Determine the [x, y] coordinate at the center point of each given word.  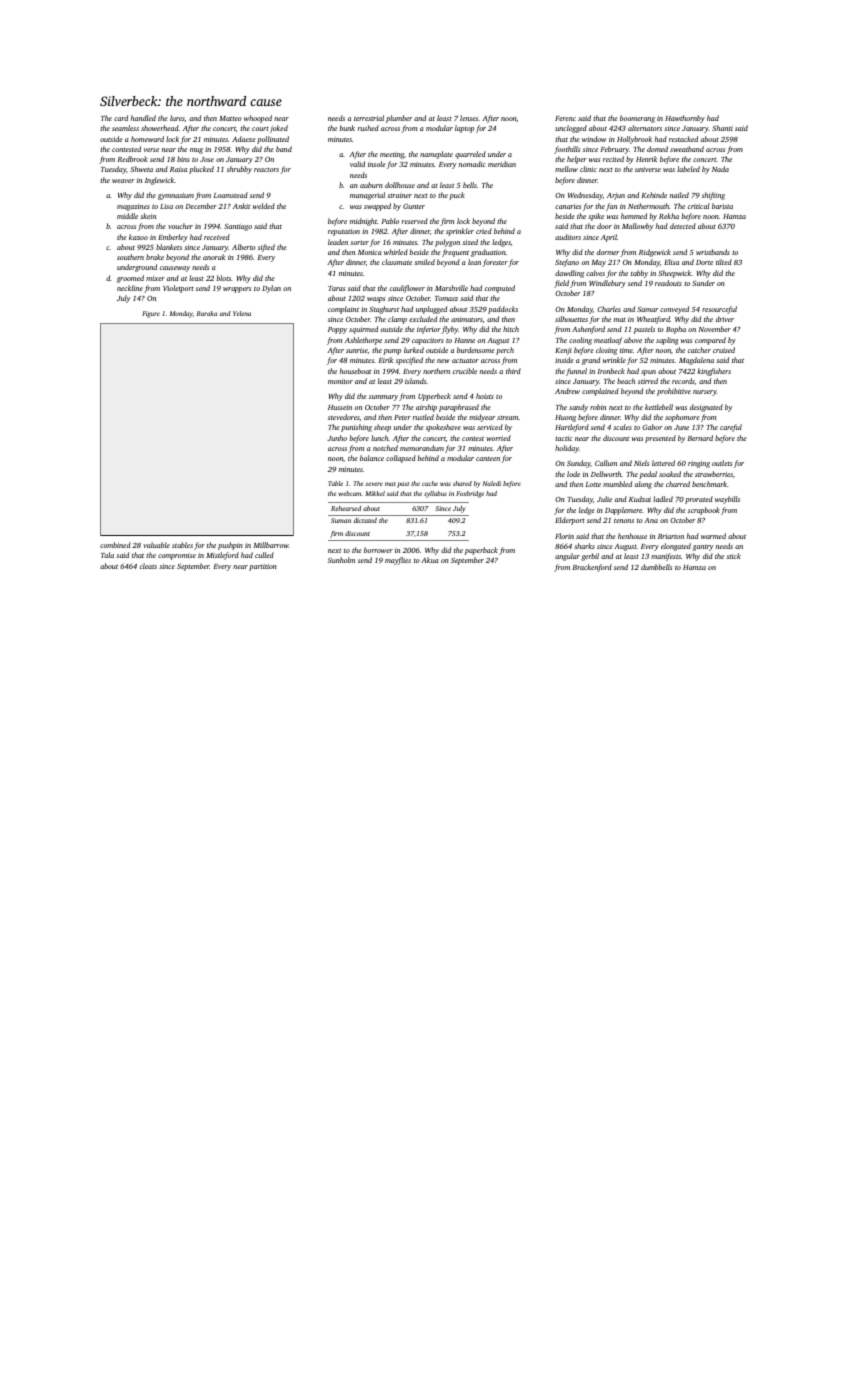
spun [648, 373]
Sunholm [341, 560]
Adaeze [243, 139]
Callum [606, 463]
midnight [363, 222]
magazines [133, 208]
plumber [399, 119]
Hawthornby [685, 119]
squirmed [363, 330]
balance [372, 458]
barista [722, 206]
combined [115, 545]
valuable [156, 545]
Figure [151, 314]
